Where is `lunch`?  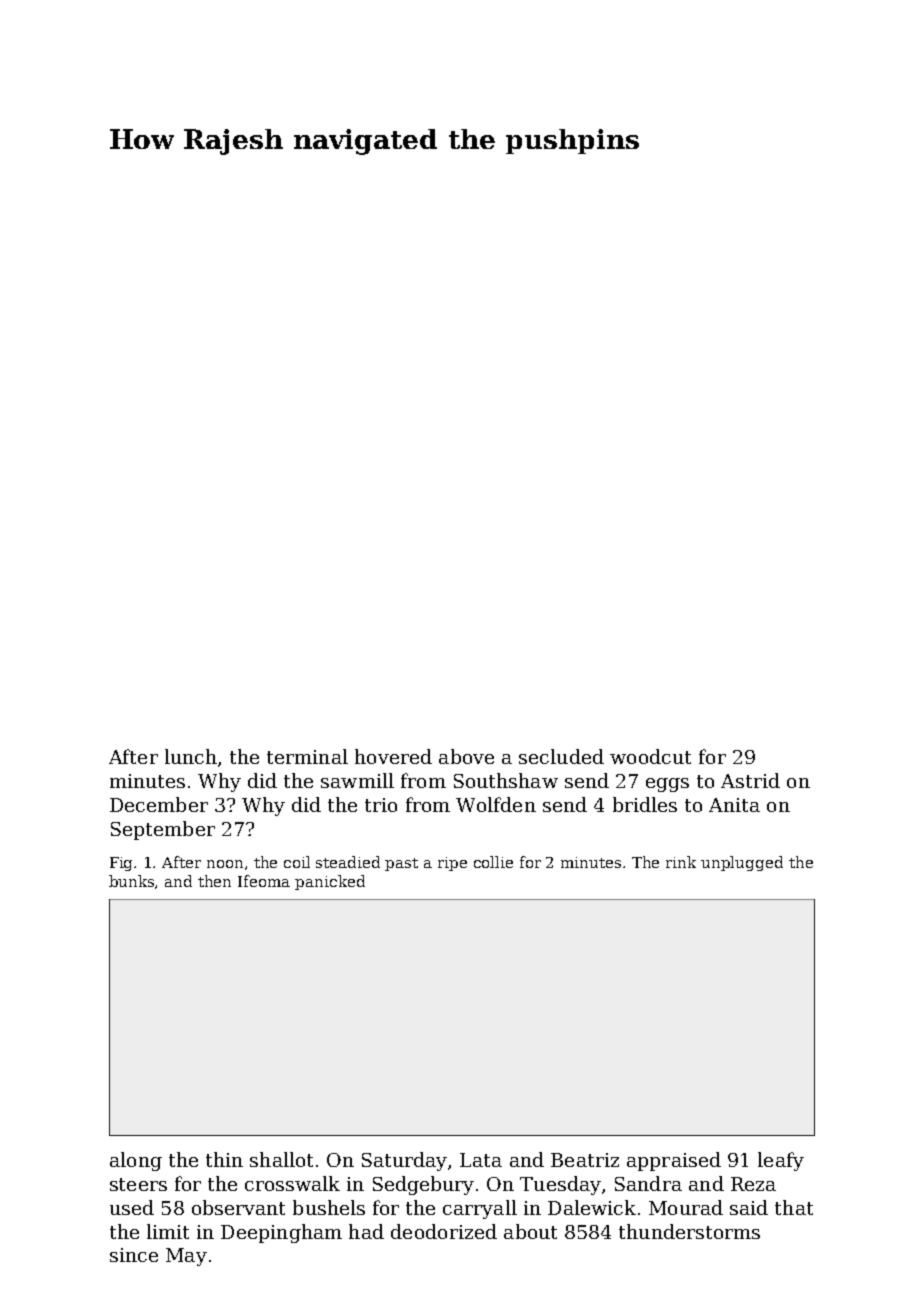 lunch is located at coordinates (191, 756).
